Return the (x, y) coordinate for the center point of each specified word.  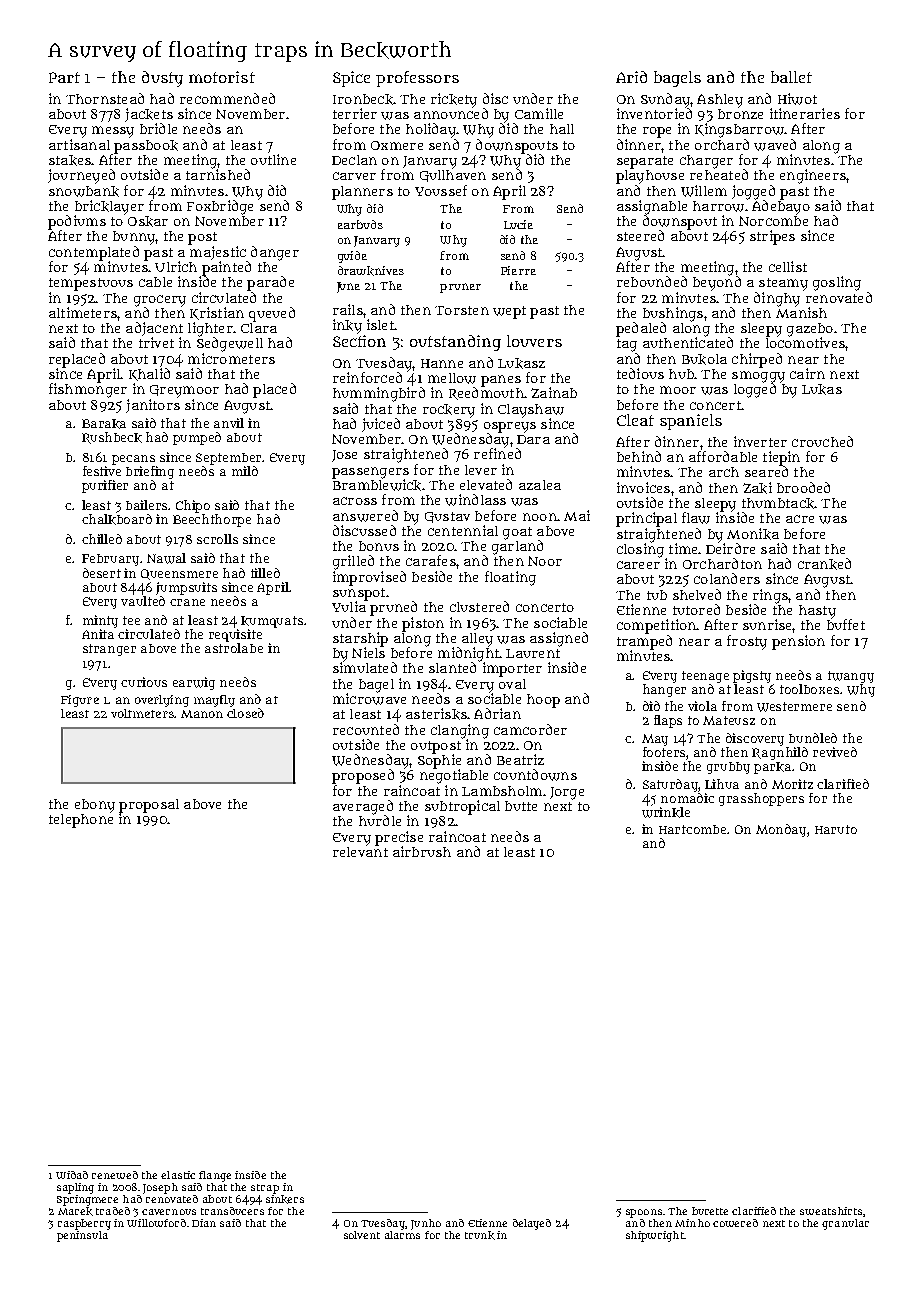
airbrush (422, 851)
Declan (354, 160)
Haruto (836, 829)
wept (509, 312)
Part (64, 77)
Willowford (156, 1223)
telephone (81, 821)
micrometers (231, 358)
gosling (837, 283)
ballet (791, 77)
